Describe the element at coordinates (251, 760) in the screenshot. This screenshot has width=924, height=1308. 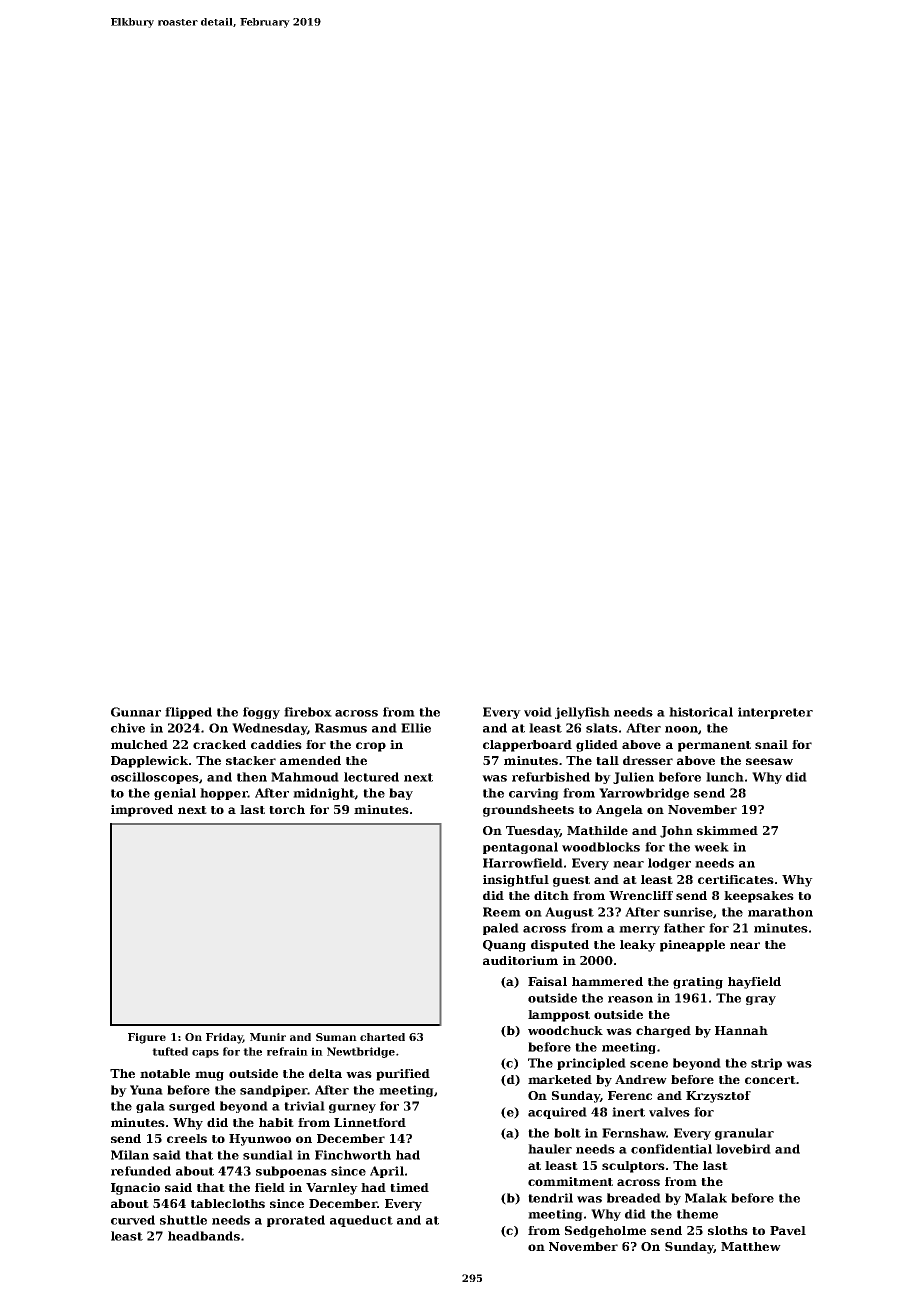
I see `stacker` at that location.
